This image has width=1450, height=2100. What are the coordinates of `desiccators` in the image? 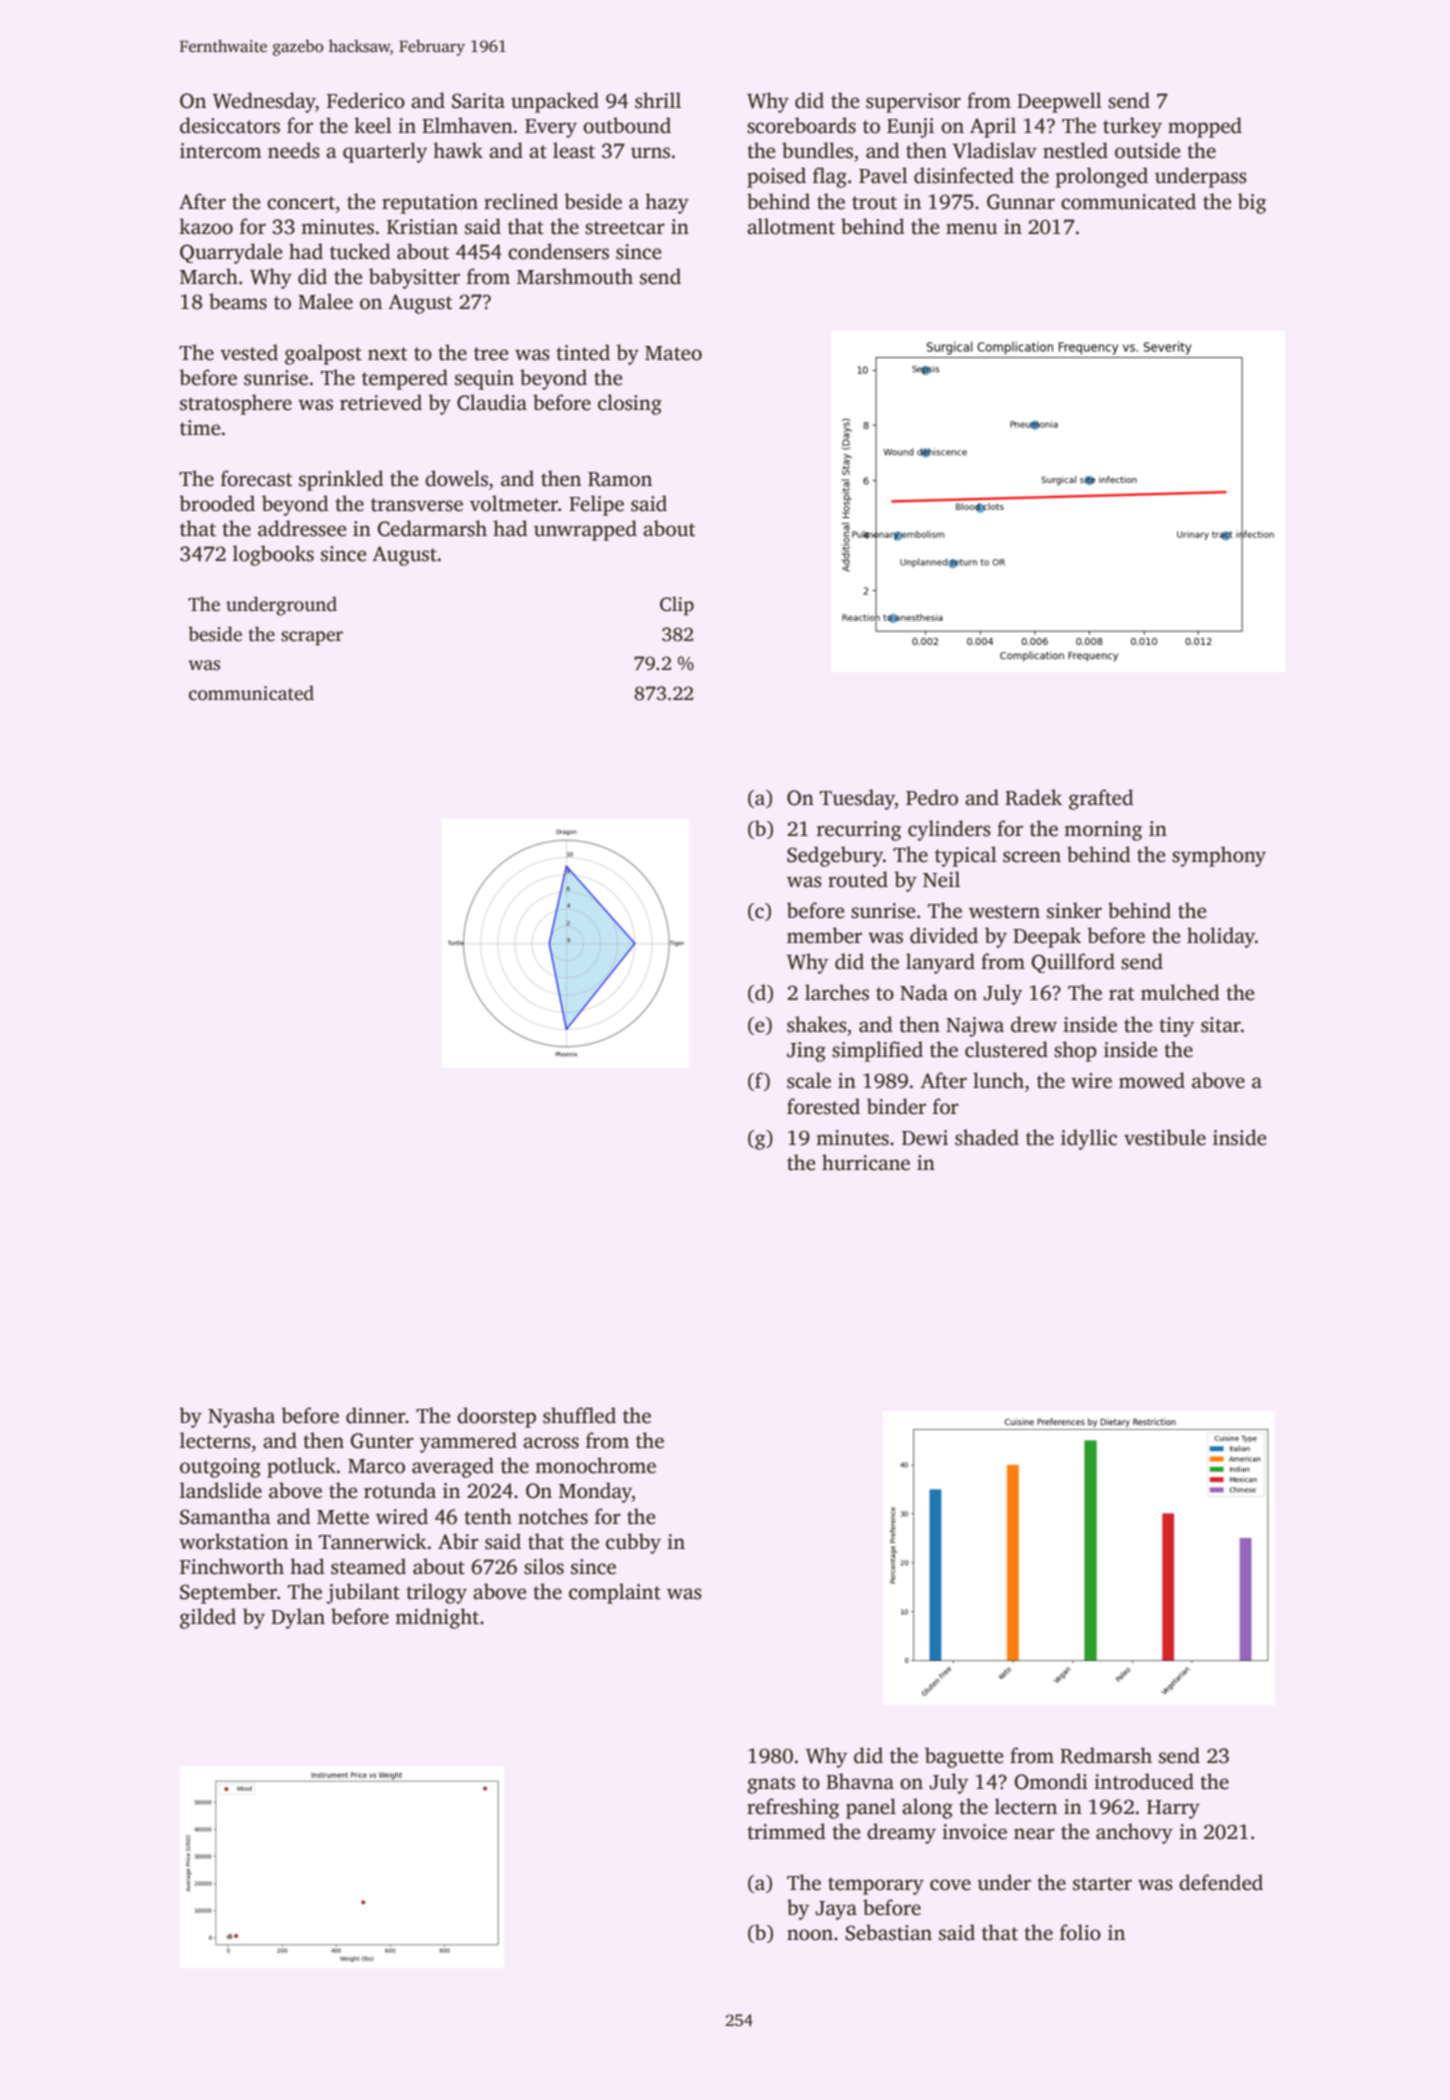 It's located at (230, 125).
